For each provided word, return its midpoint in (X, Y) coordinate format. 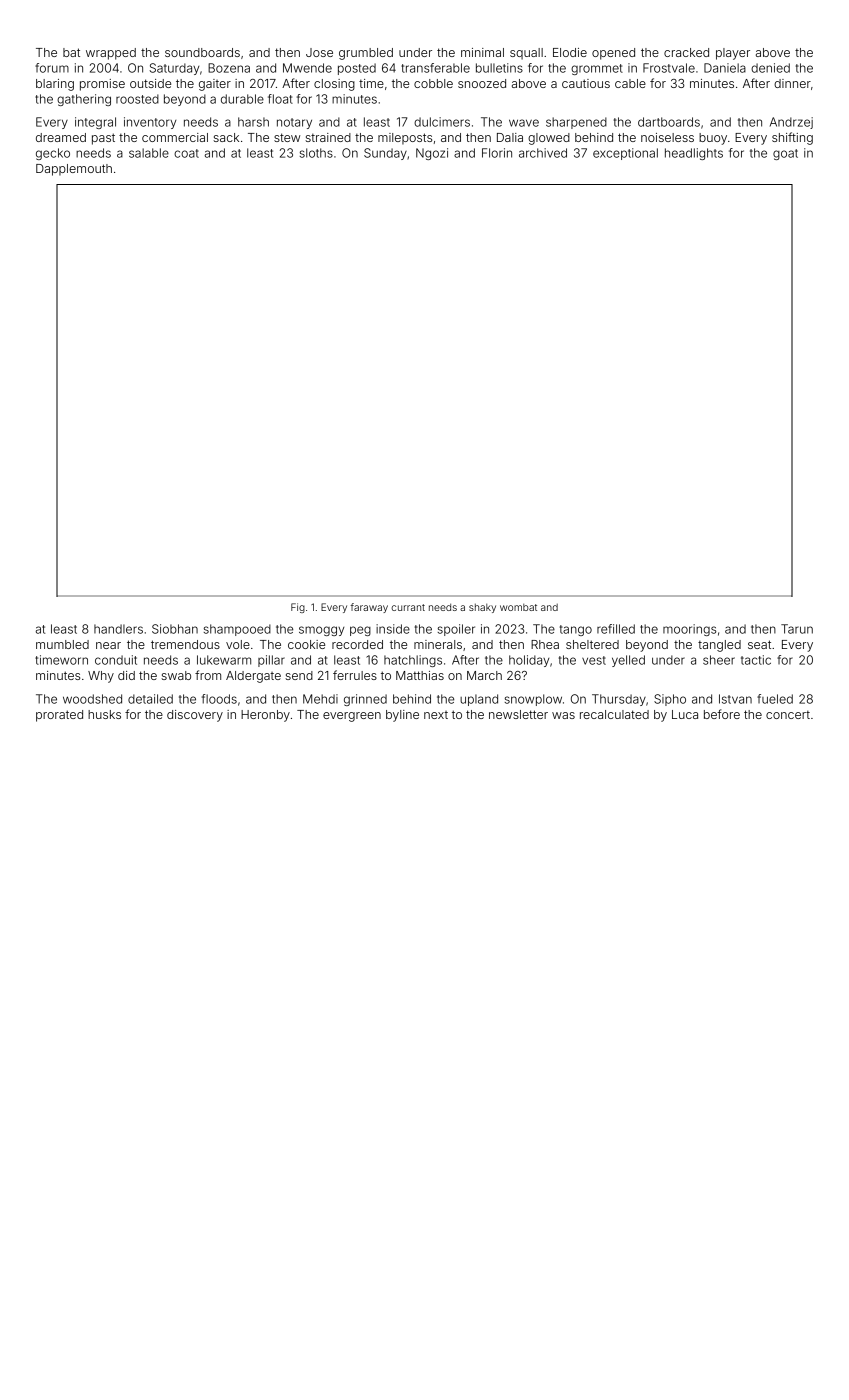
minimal (482, 52)
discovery (195, 716)
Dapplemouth (74, 170)
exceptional (625, 154)
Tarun (797, 629)
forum (52, 68)
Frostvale (669, 68)
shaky (482, 608)
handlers (118, 629)
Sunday (385, 154)
